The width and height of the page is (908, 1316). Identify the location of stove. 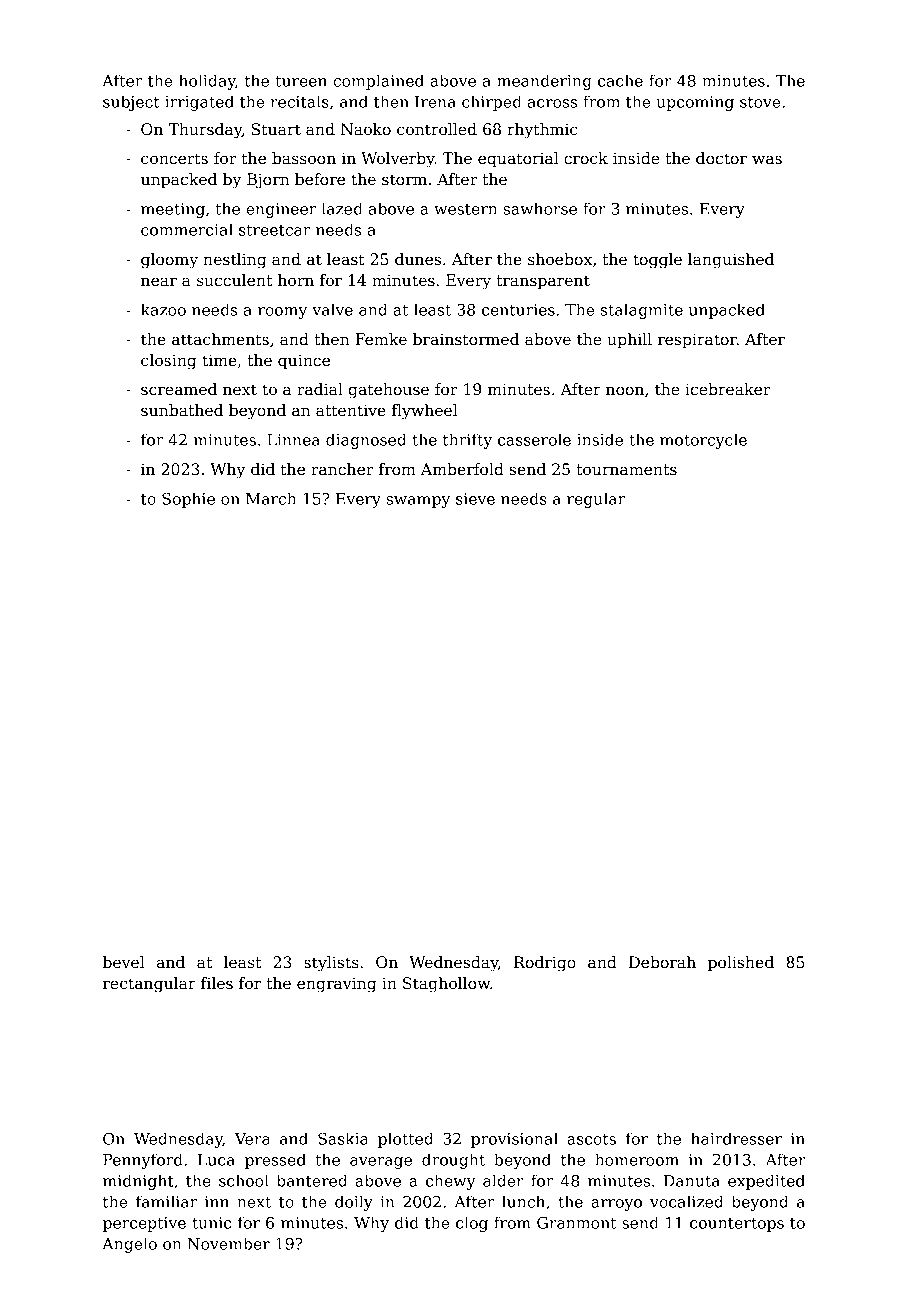
(760, 102).
